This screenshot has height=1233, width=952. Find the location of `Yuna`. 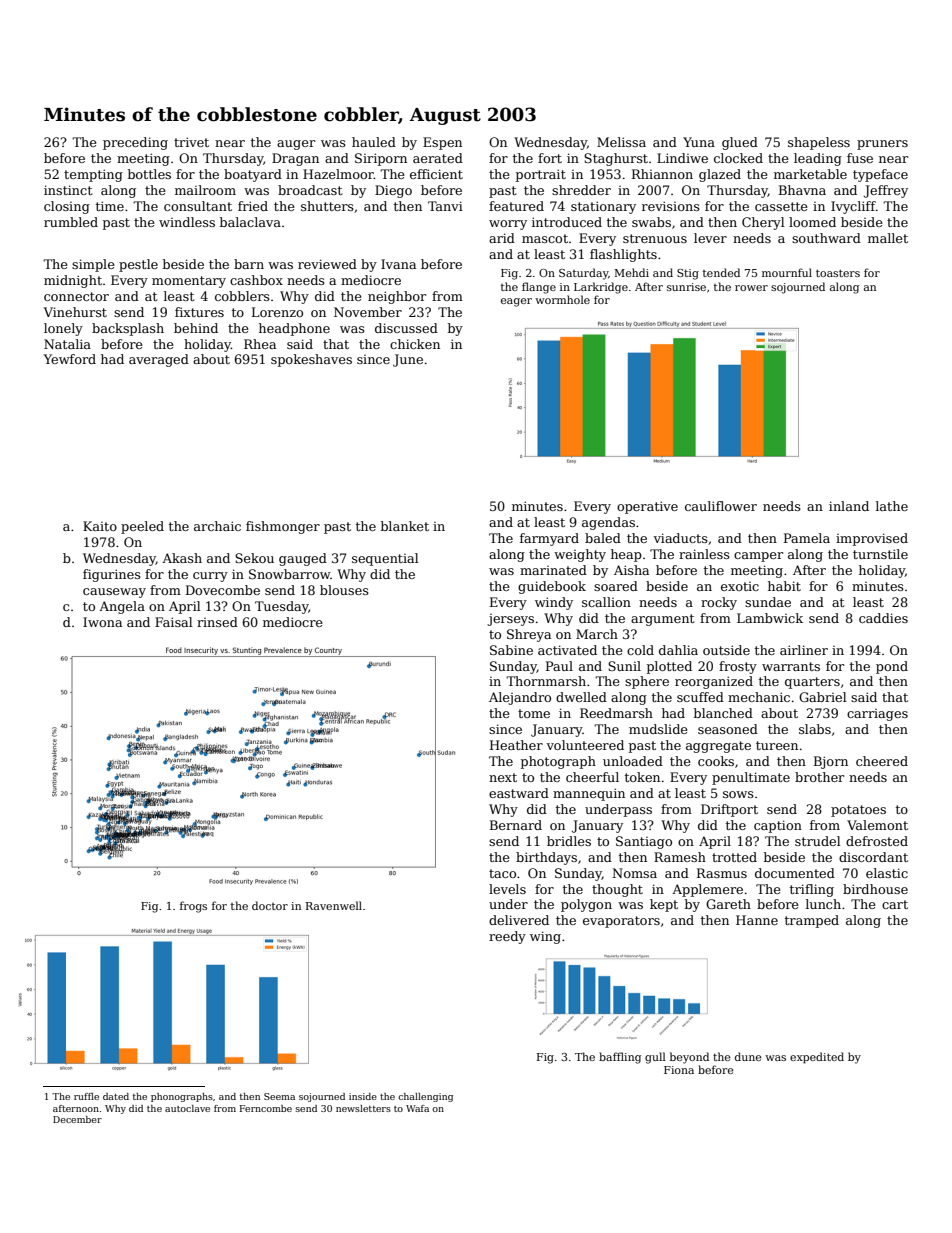

Yuna is located at coordinates (699, 142).
